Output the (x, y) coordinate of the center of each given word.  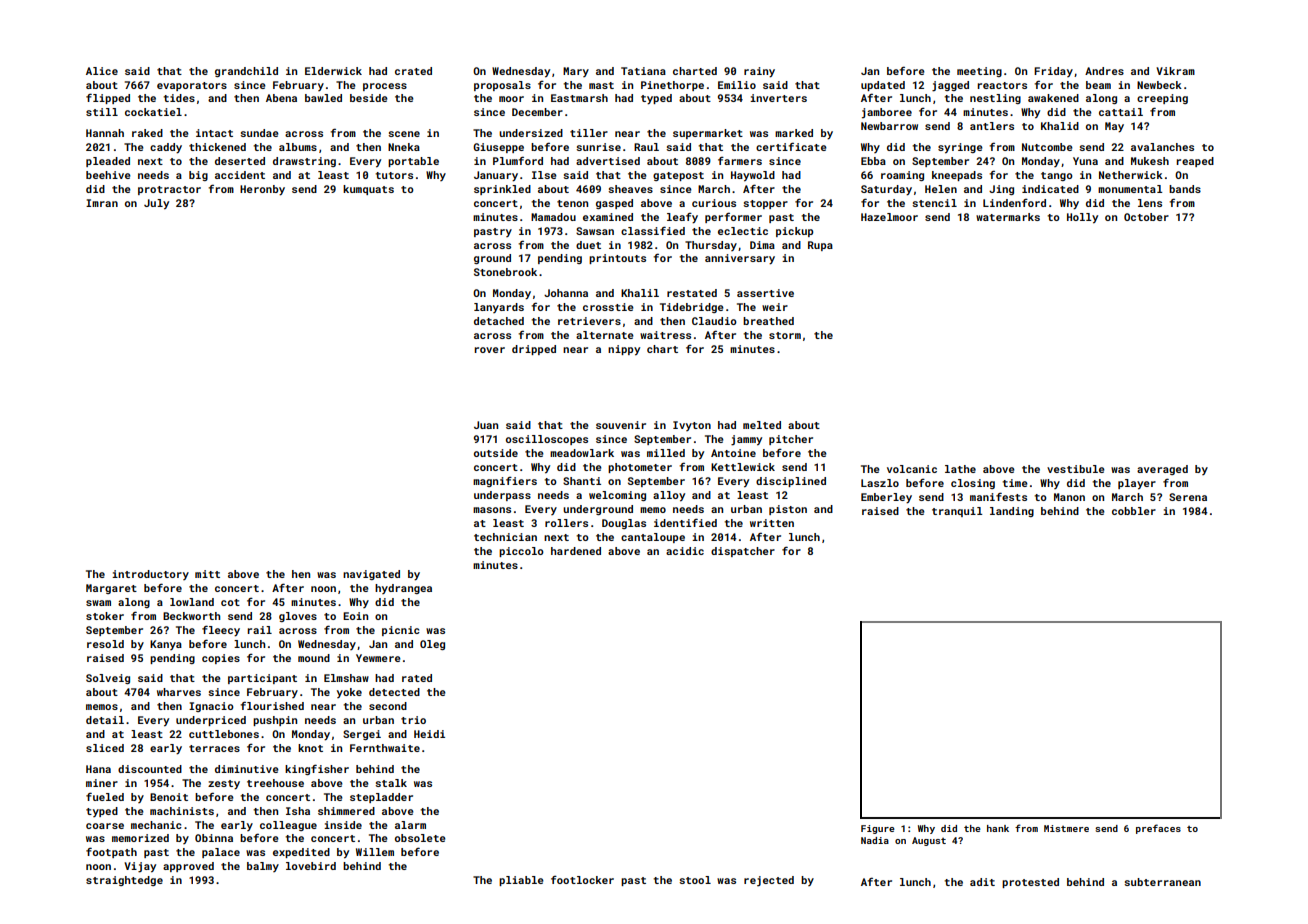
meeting (979, 72)
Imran (102, 203)
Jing (1001, 190)
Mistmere (1066, 828)
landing (1012, 512)
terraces (214, 748)
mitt (207, 574)
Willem (375, 852)
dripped (534, 350)
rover (489, 350)
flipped (108, 98)
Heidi (429, 734)
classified (653, 230)
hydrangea (403, 589)
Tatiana (643, 71)
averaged (1162, 470)
